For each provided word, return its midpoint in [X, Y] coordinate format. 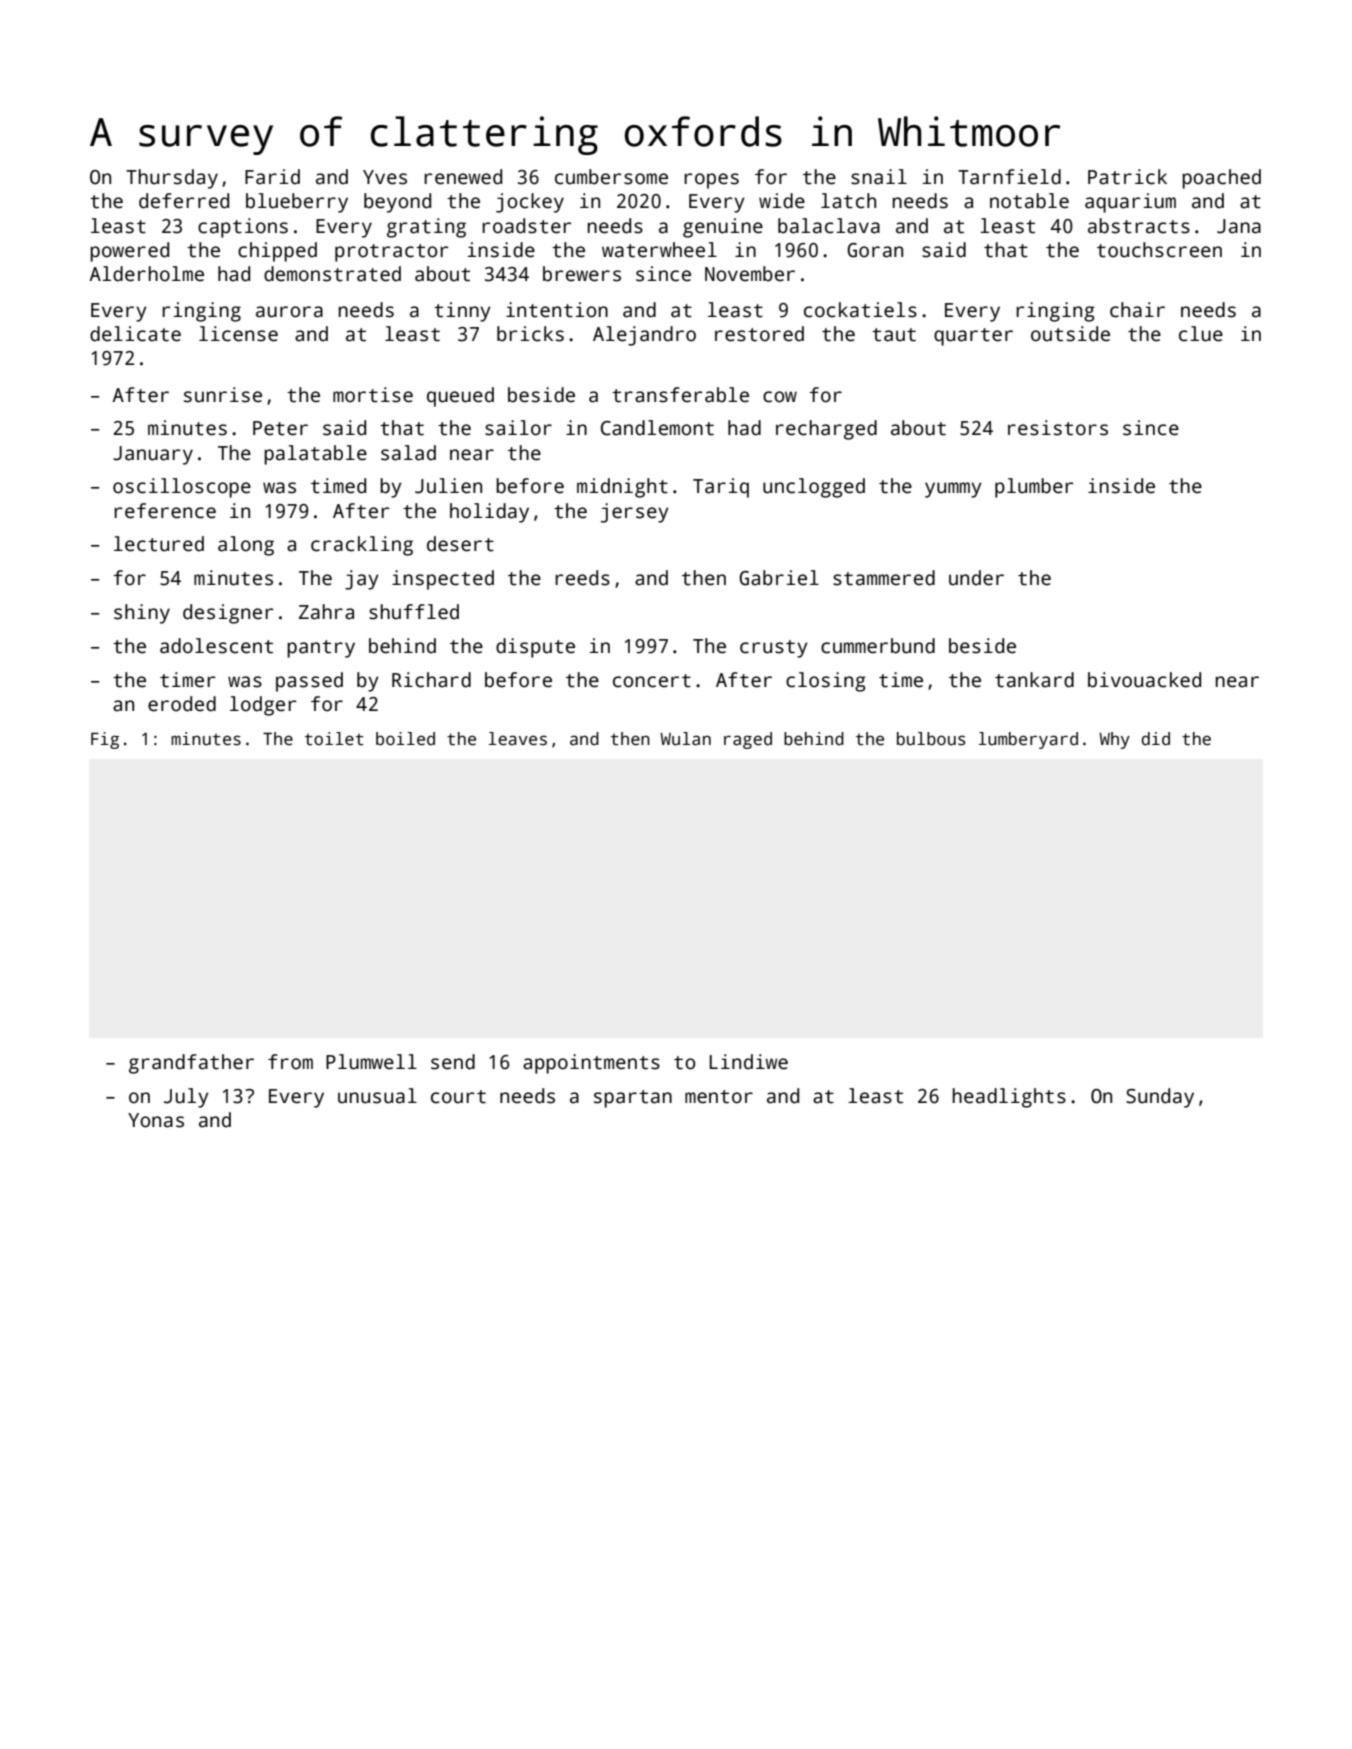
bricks [530, 334]
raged [748, 740]
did [1155, 739]
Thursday [172, 179]
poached [1221, 179]
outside [1070, 334]
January [153, 455]
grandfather [191, 1064]
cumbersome [611, 177]
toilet [334, 739]
